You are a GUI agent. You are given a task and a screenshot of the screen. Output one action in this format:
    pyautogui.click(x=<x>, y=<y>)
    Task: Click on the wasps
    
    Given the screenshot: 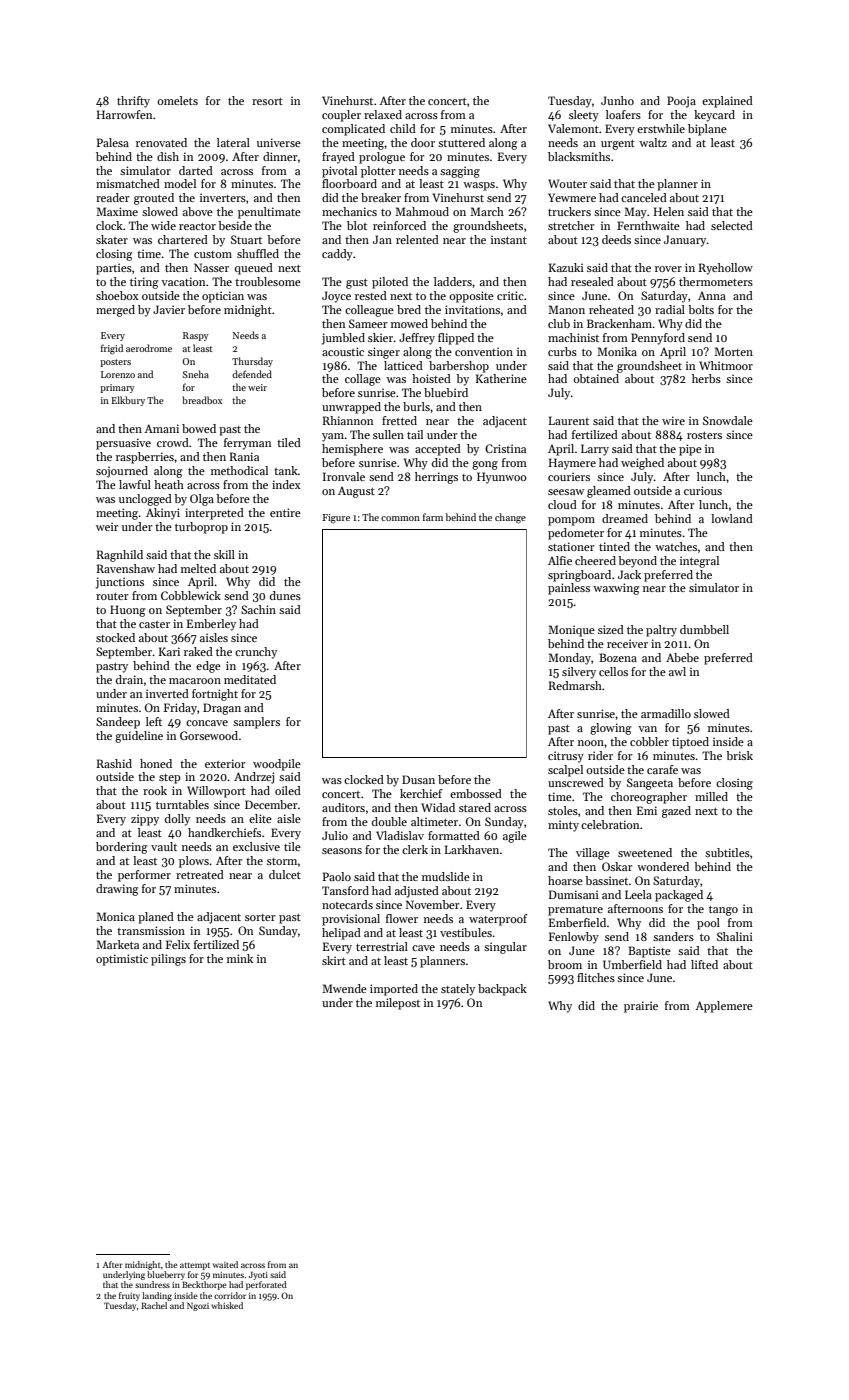 What is the action you would take?
    pyautogui.click(x=479, y=186)
